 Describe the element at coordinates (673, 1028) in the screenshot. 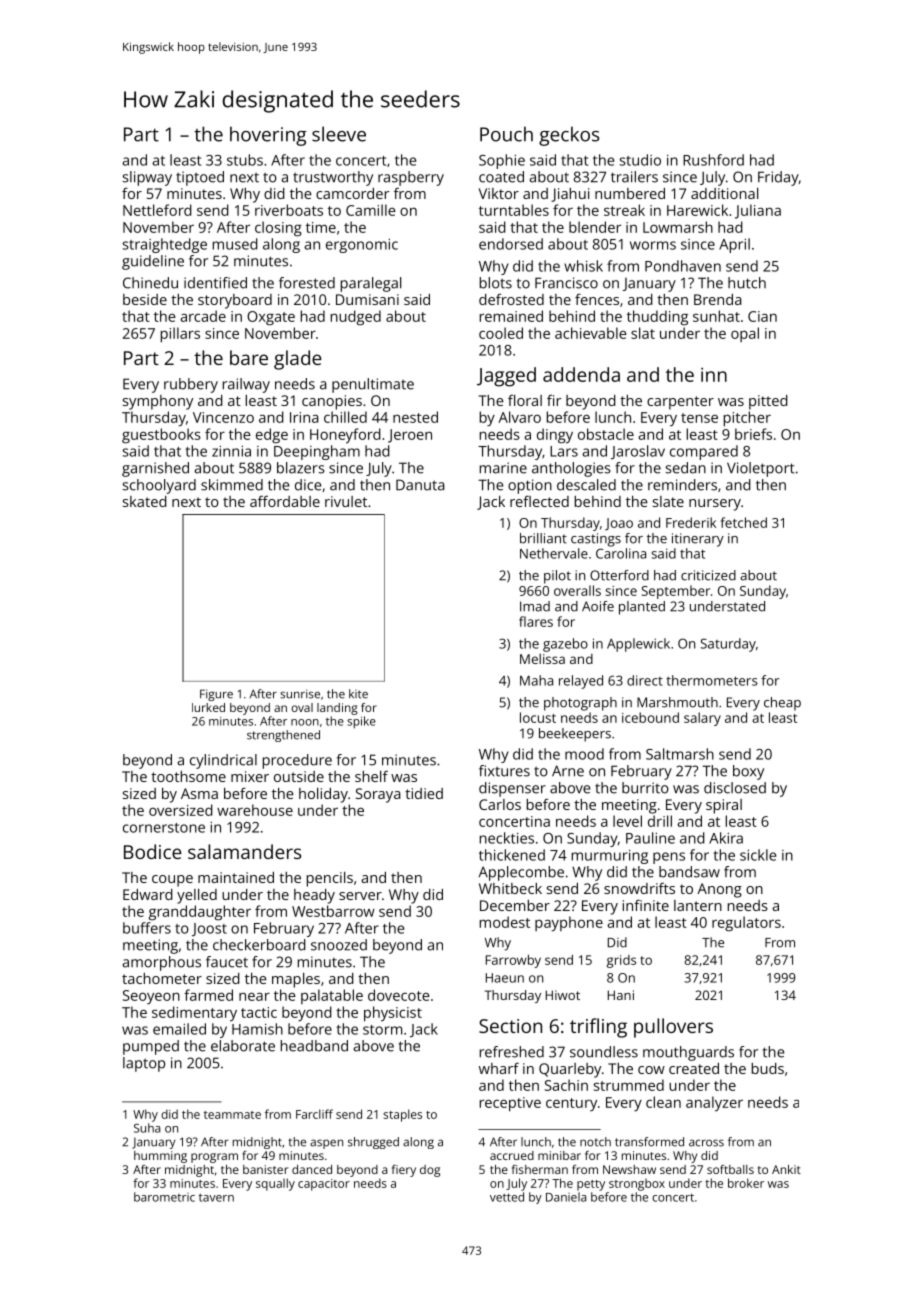

I see `pullovers` at that location.
